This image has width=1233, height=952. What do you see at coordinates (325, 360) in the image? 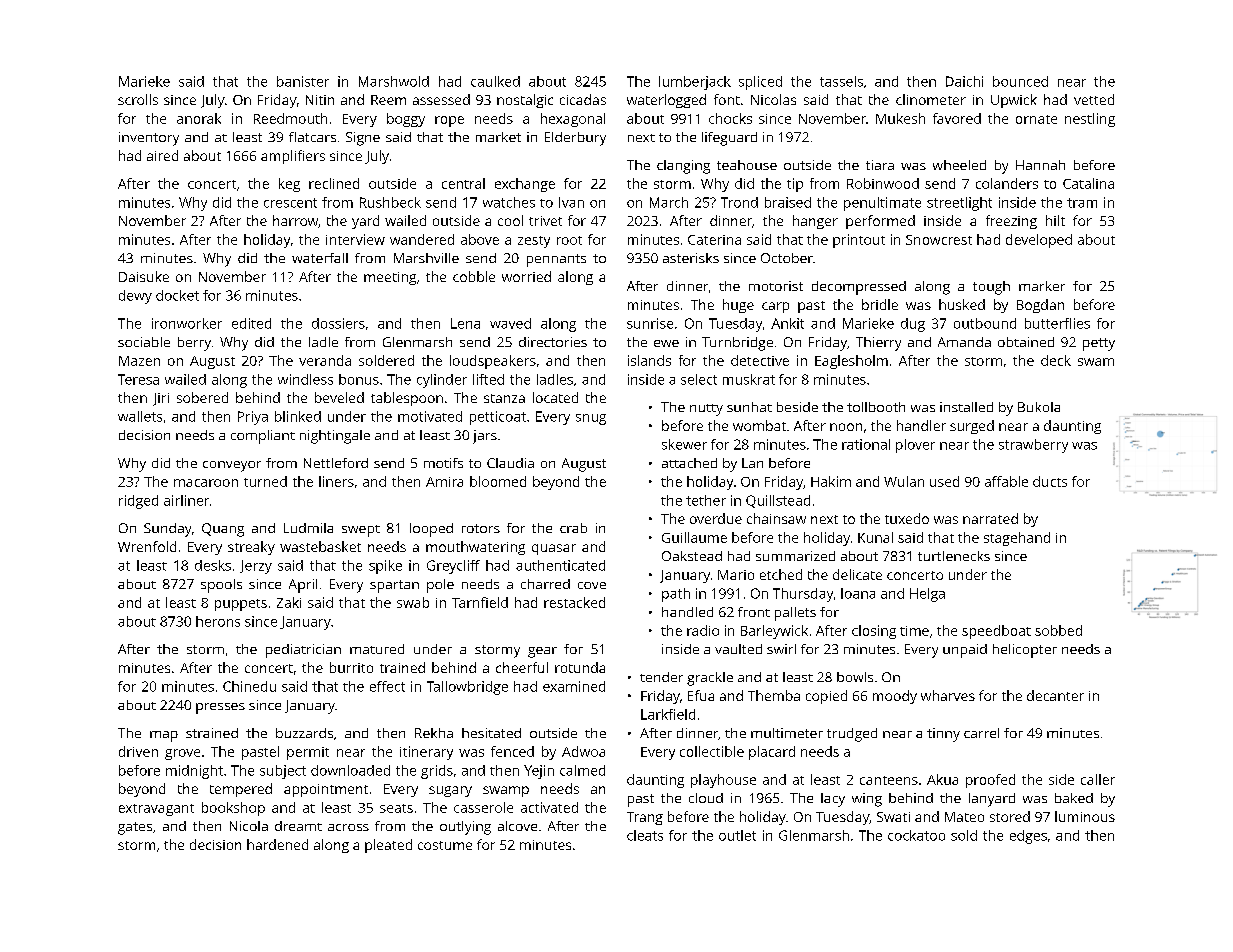
I see `veranda` at bounding box center [325, 360].
